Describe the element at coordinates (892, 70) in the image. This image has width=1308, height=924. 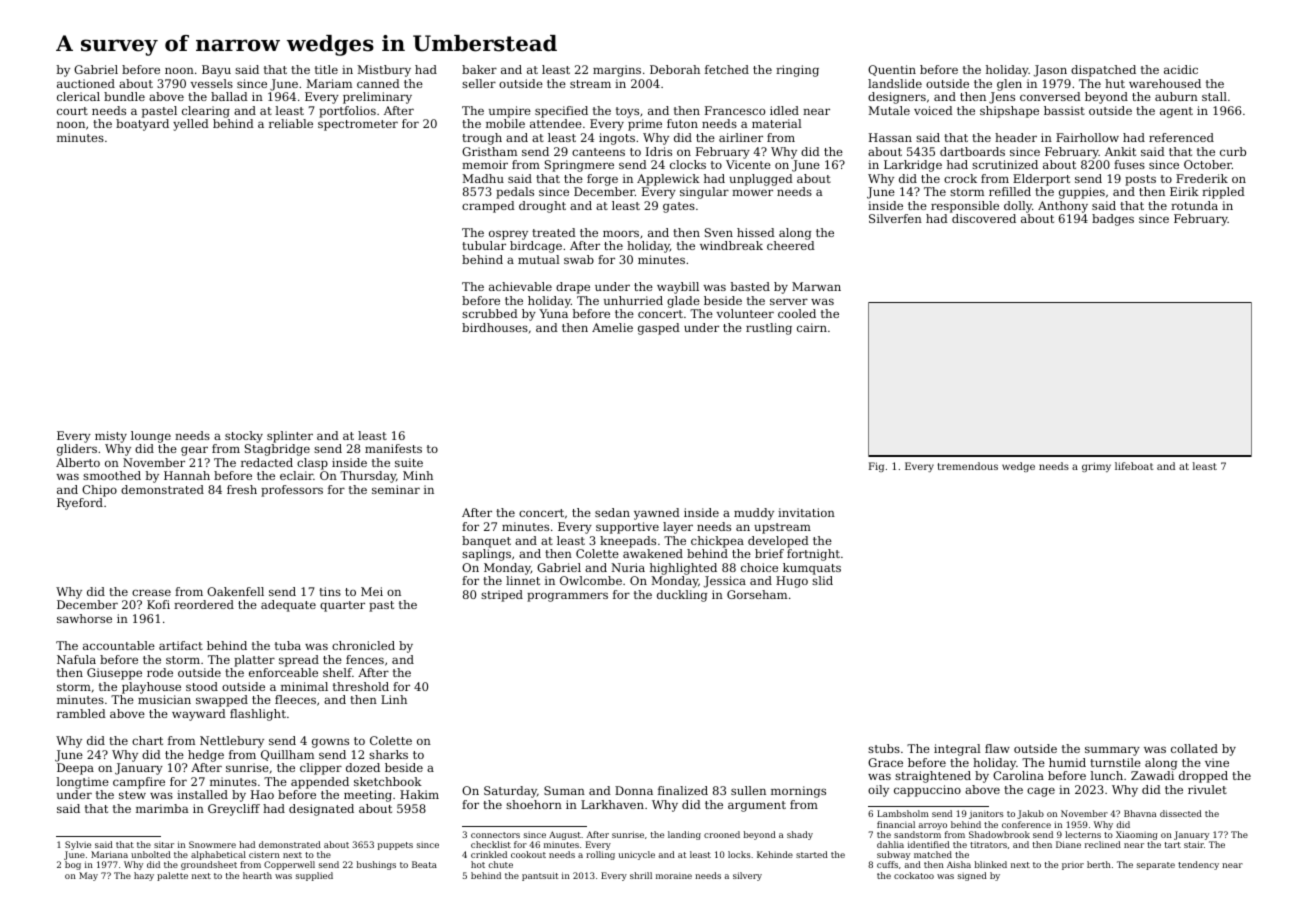
I see `Quentin` at that location.
